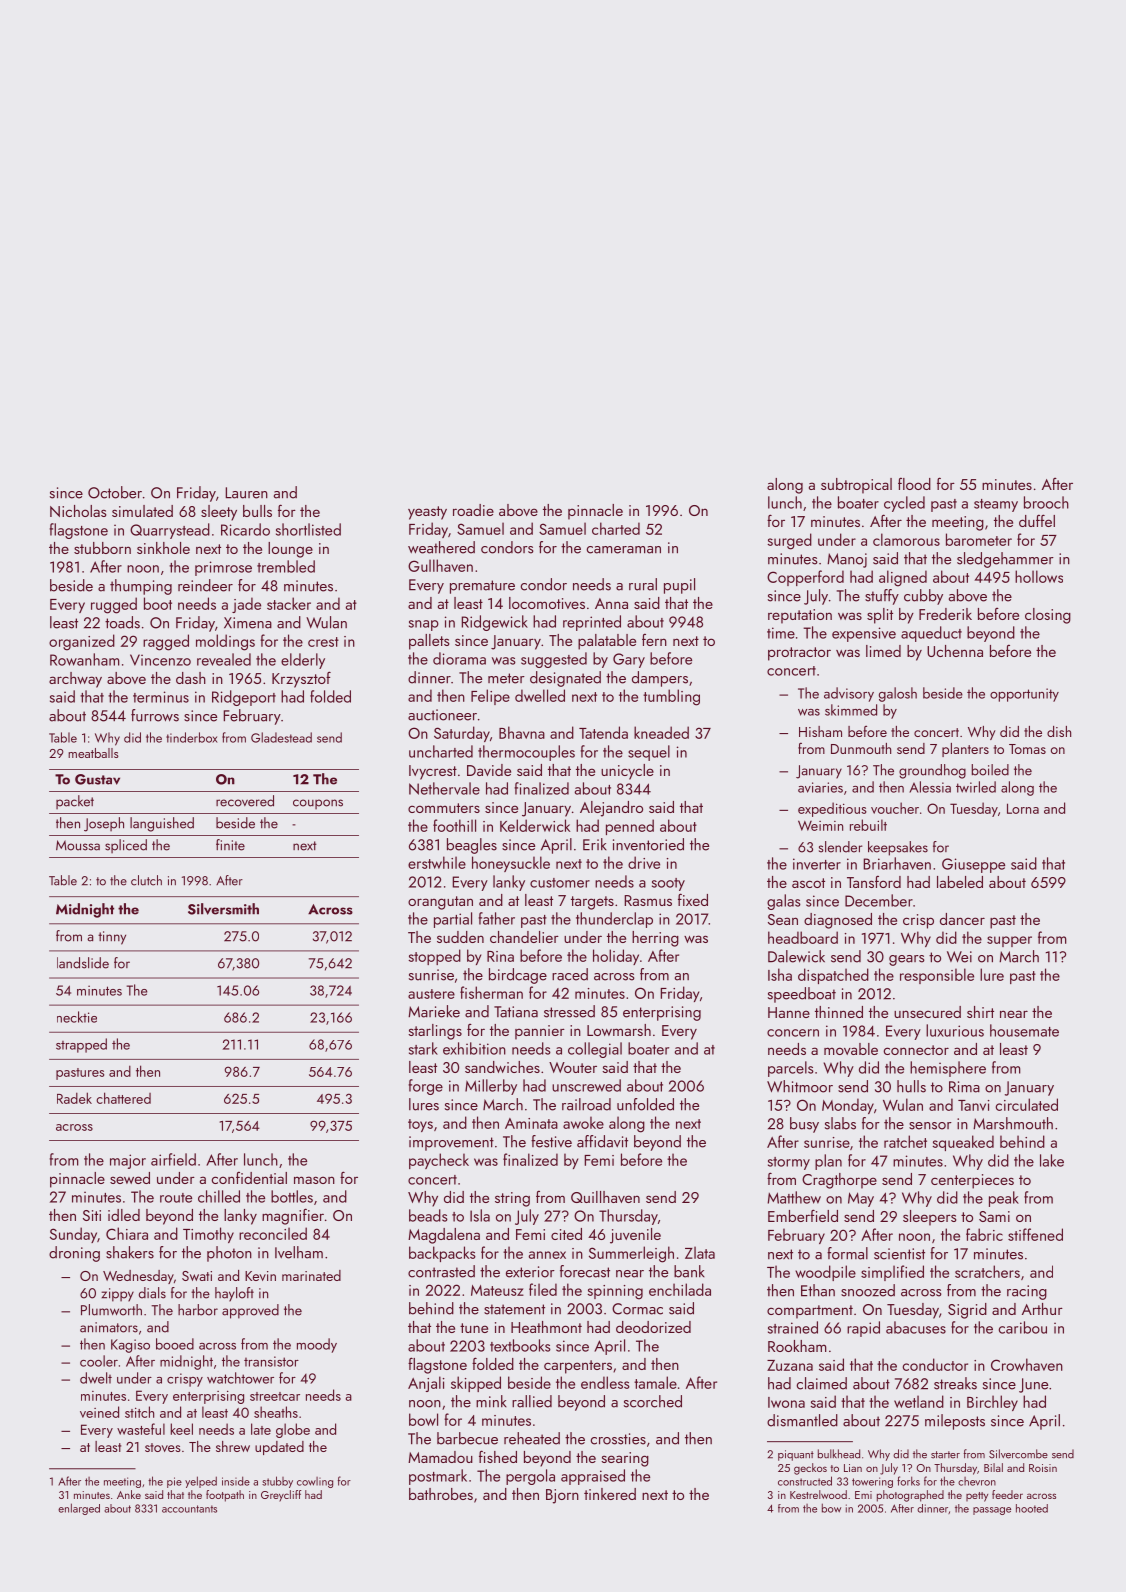 Image resolution: width=1126 pixels, height=1592 pixels. I want to click on Kelderwick, so click(535, 825).
